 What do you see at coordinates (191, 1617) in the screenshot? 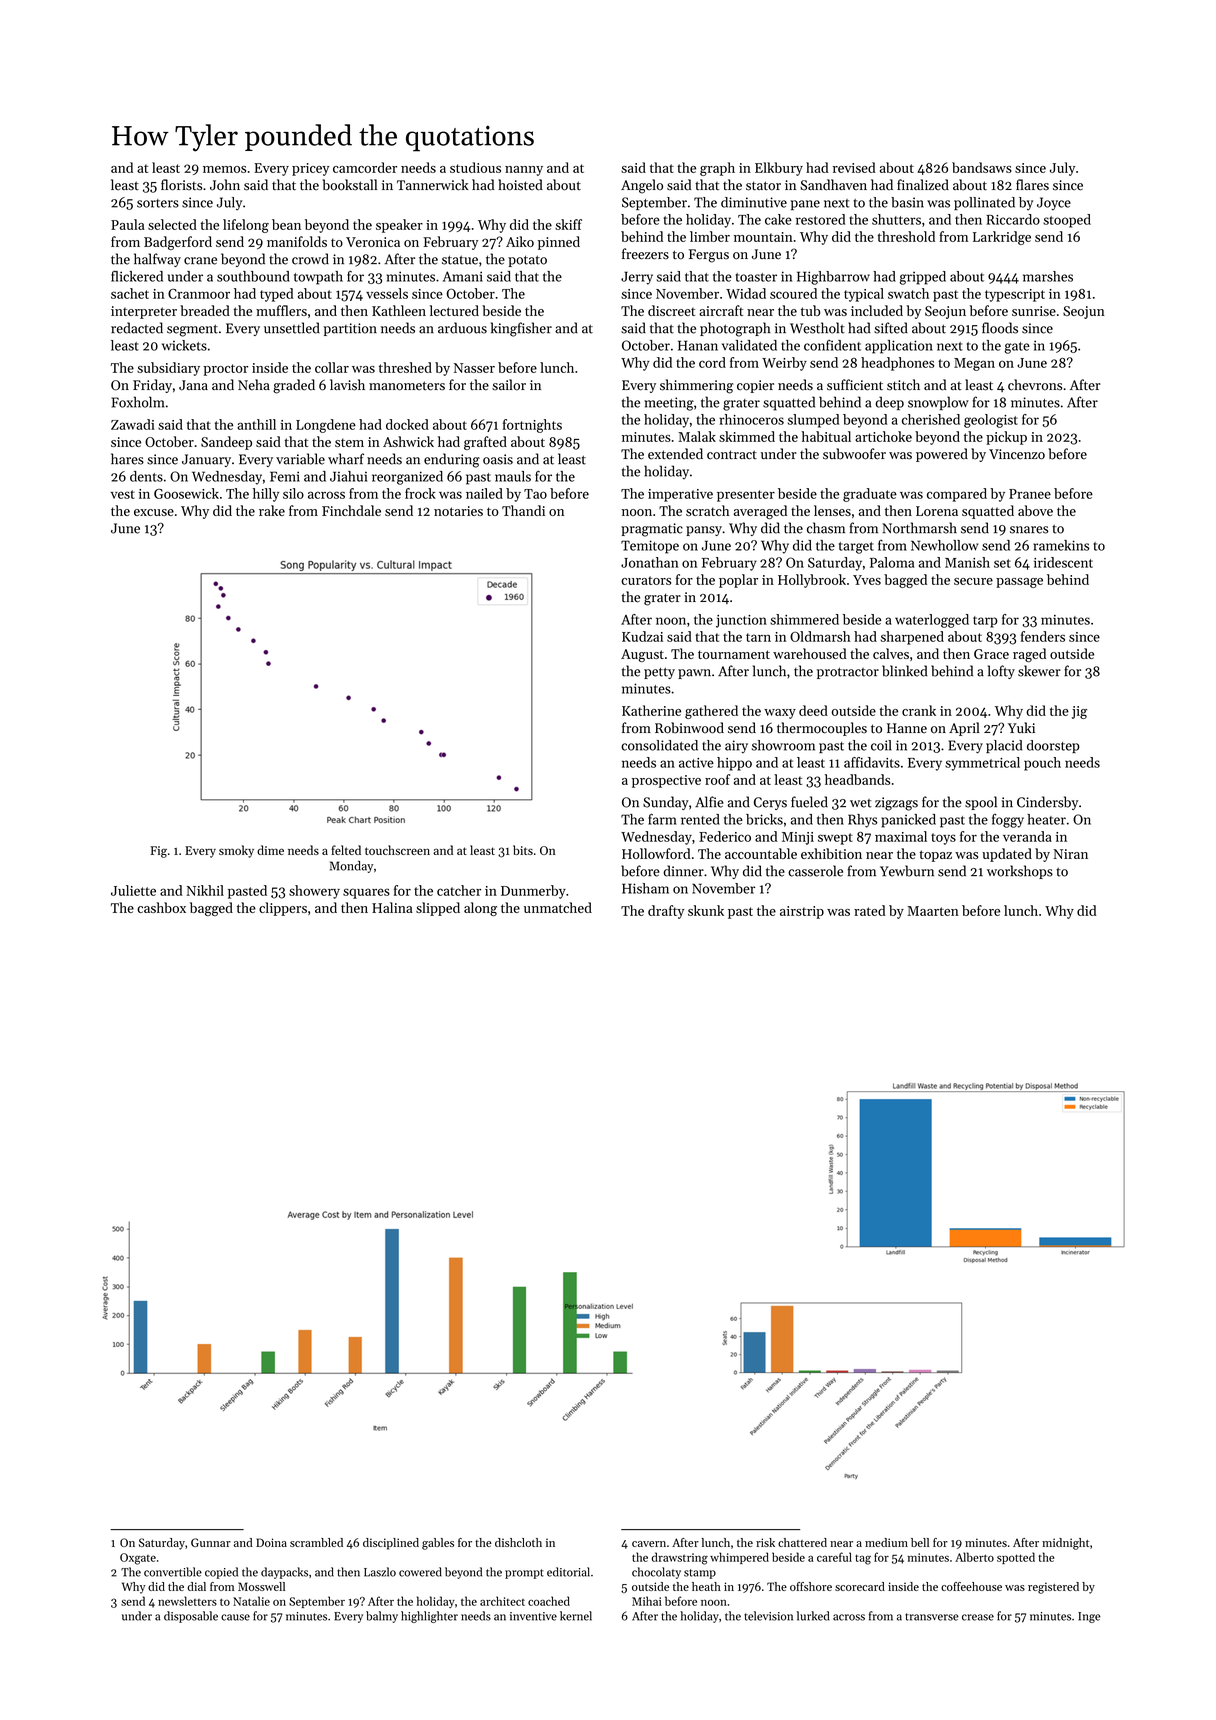
I see `disposable` at bounding box center [191, 1617].
